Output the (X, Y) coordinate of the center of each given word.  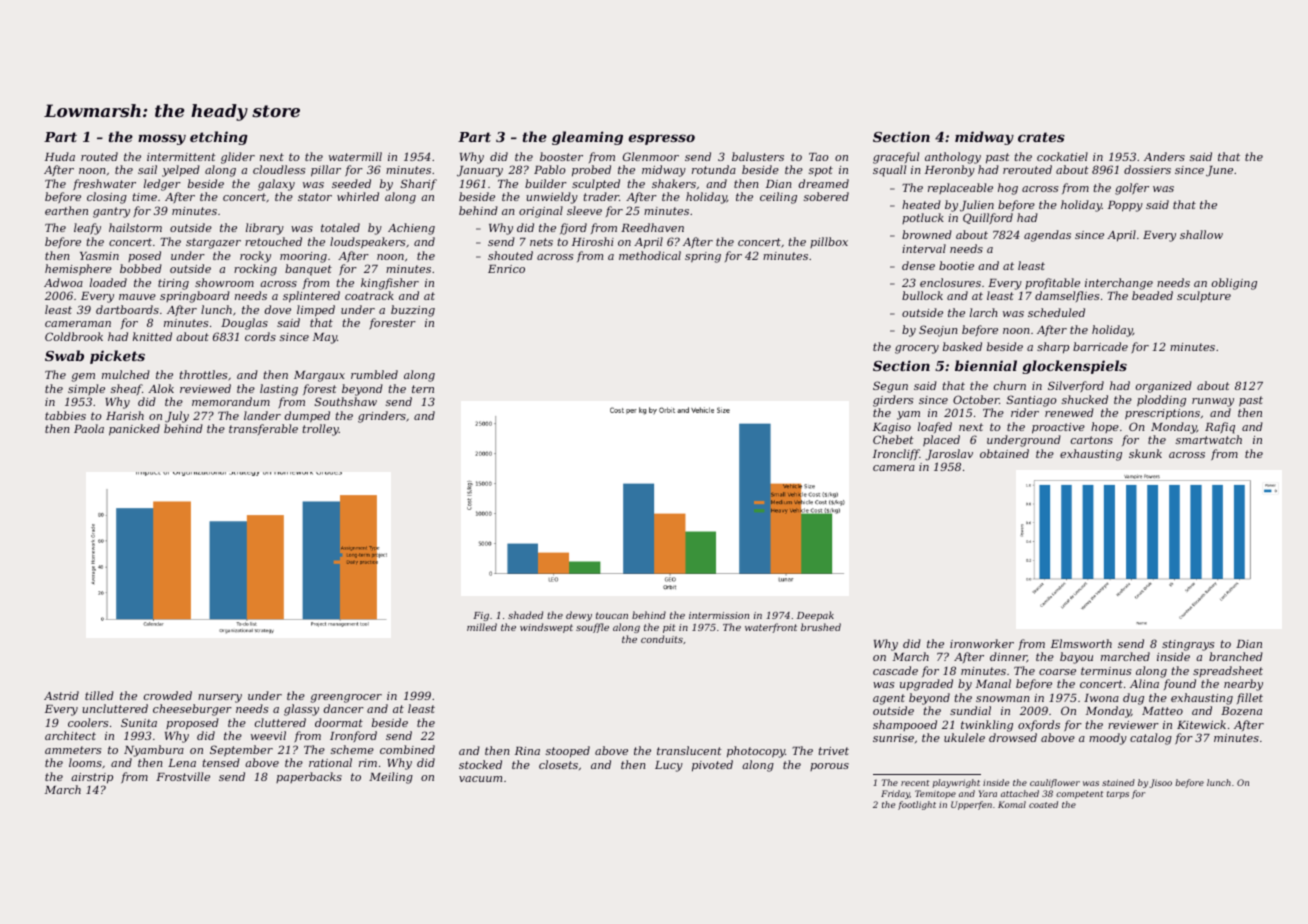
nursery (220, 698)
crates (1041, 137)
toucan (612, 615)
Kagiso (892, 428)
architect (70, 735)
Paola (89, 428)
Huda (60, 156)
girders (893, 401)
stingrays (1188, 645)
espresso (661, 139)
